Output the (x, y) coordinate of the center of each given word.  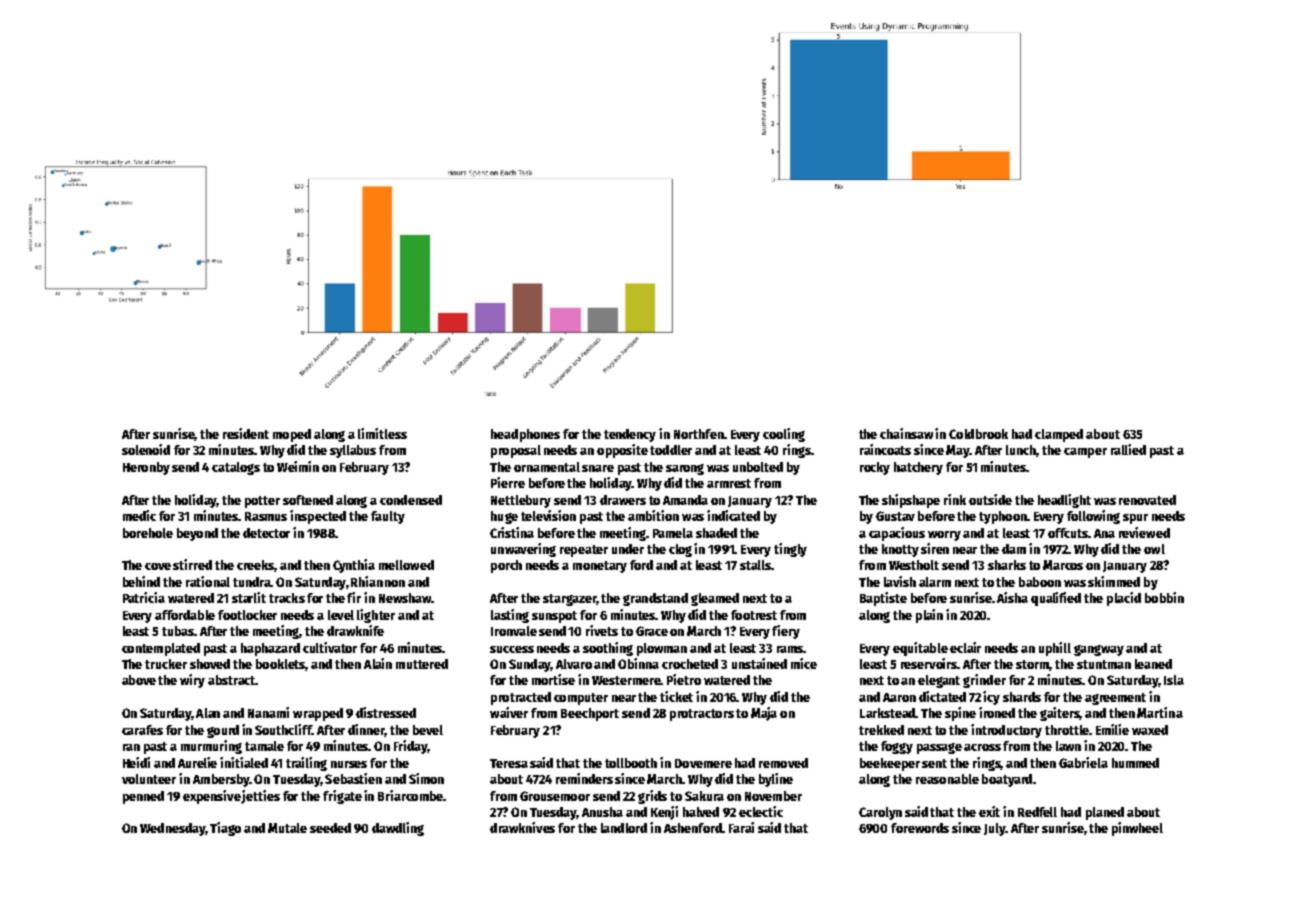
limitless (382, 433)
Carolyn (880, 813)
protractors (702, 715)
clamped (1059, 435)
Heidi (136, 762)
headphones (525, 435)
